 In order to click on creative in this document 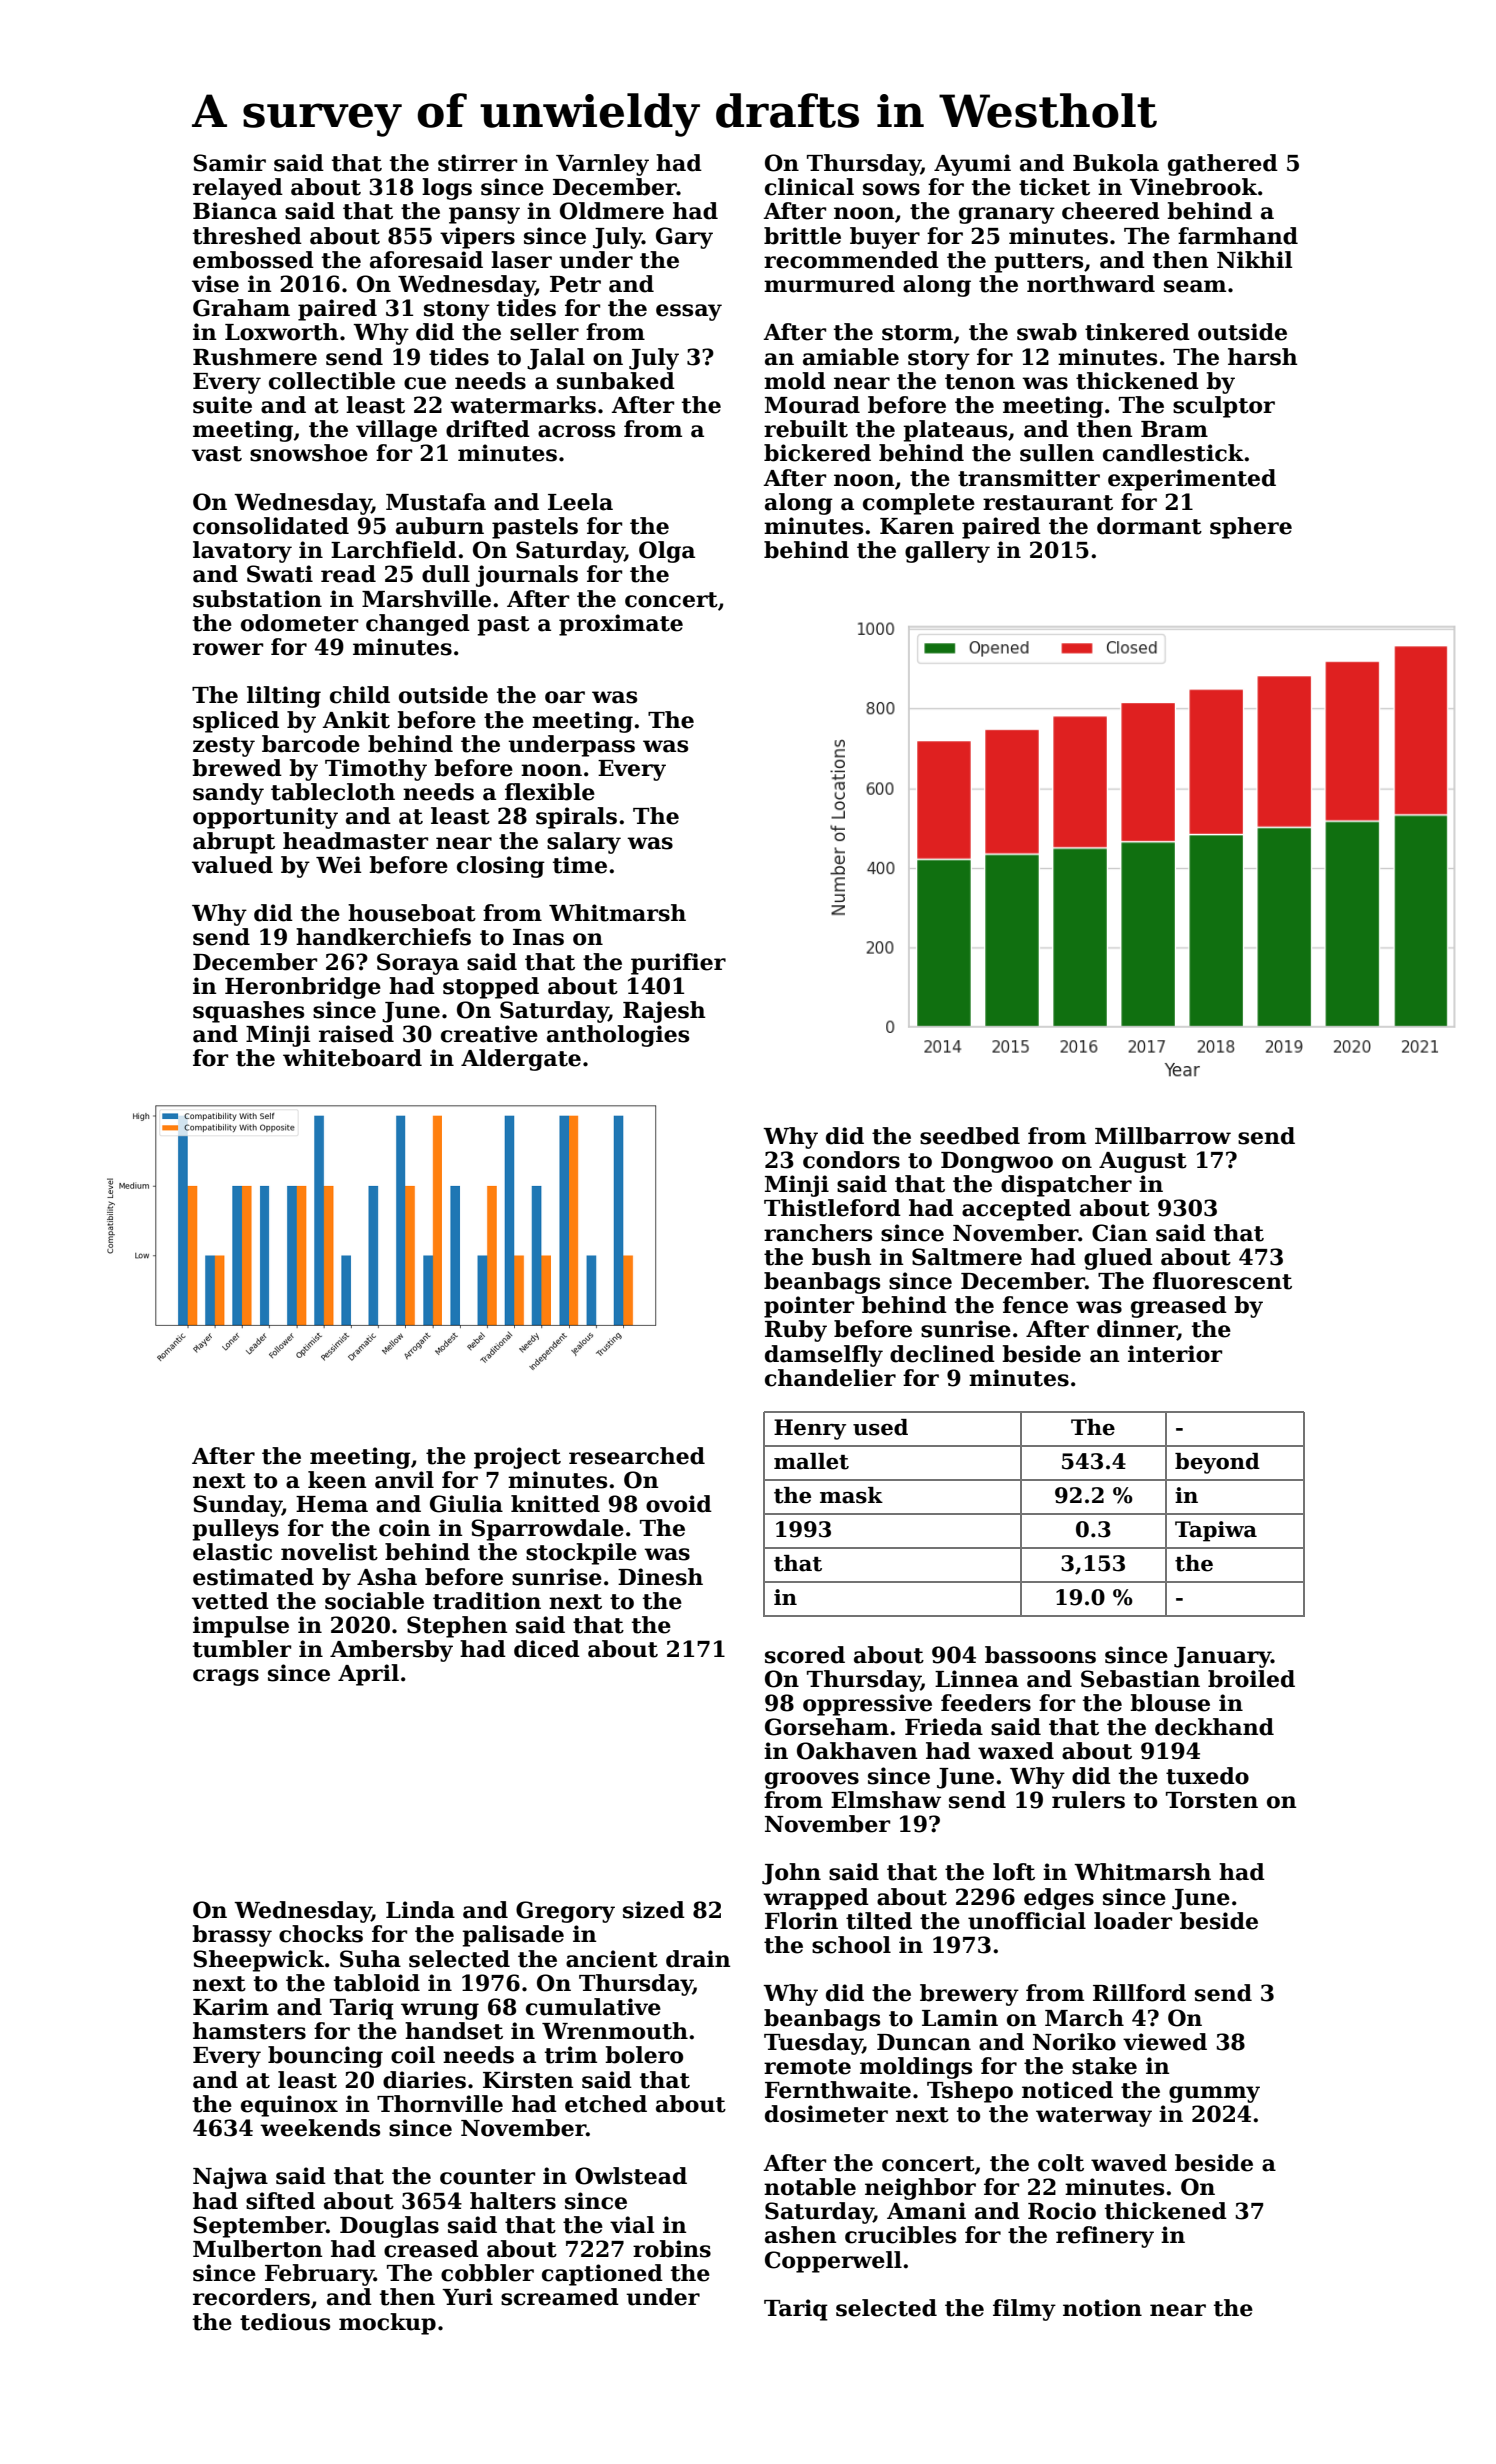, I will do `click(489, 1034)`.
